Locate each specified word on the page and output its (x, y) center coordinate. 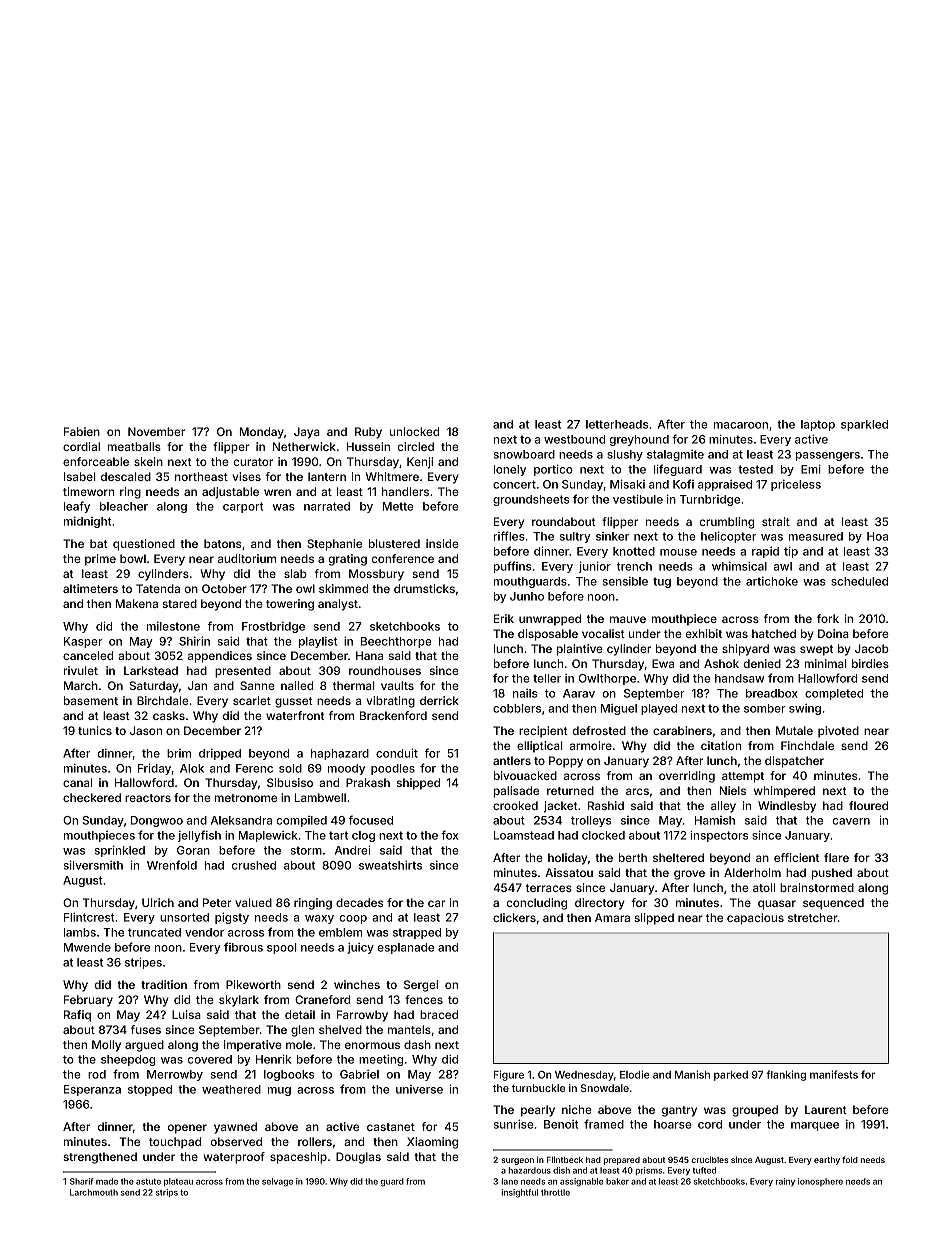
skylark (239, 1001)
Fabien (82, 431)
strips (167, 1193)
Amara (612, 917)
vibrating (390, 702)
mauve (628, 619)
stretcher (813, 917)
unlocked (414, 431)
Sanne (257, 685)
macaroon (741, 425)
